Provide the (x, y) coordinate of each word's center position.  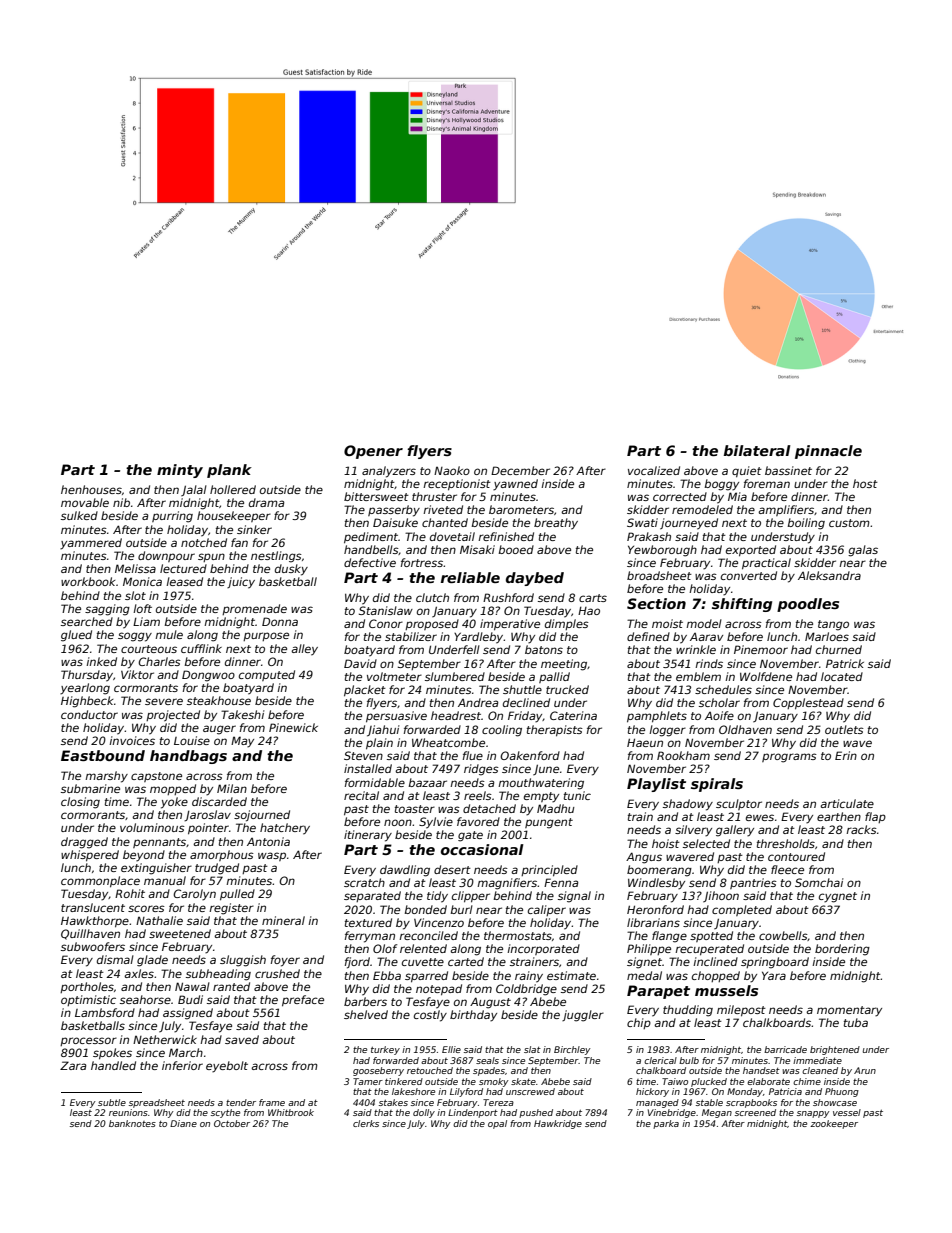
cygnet (838, 897)
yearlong (85, 689)
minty (180, 471)
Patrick (845, 663)
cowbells (783, 935)
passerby (394, 511)
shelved (366, 1014)
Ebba (387, 975)
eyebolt (227, 1067)
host (865, 483)
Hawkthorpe (95, 922)
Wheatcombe (448, 742)
